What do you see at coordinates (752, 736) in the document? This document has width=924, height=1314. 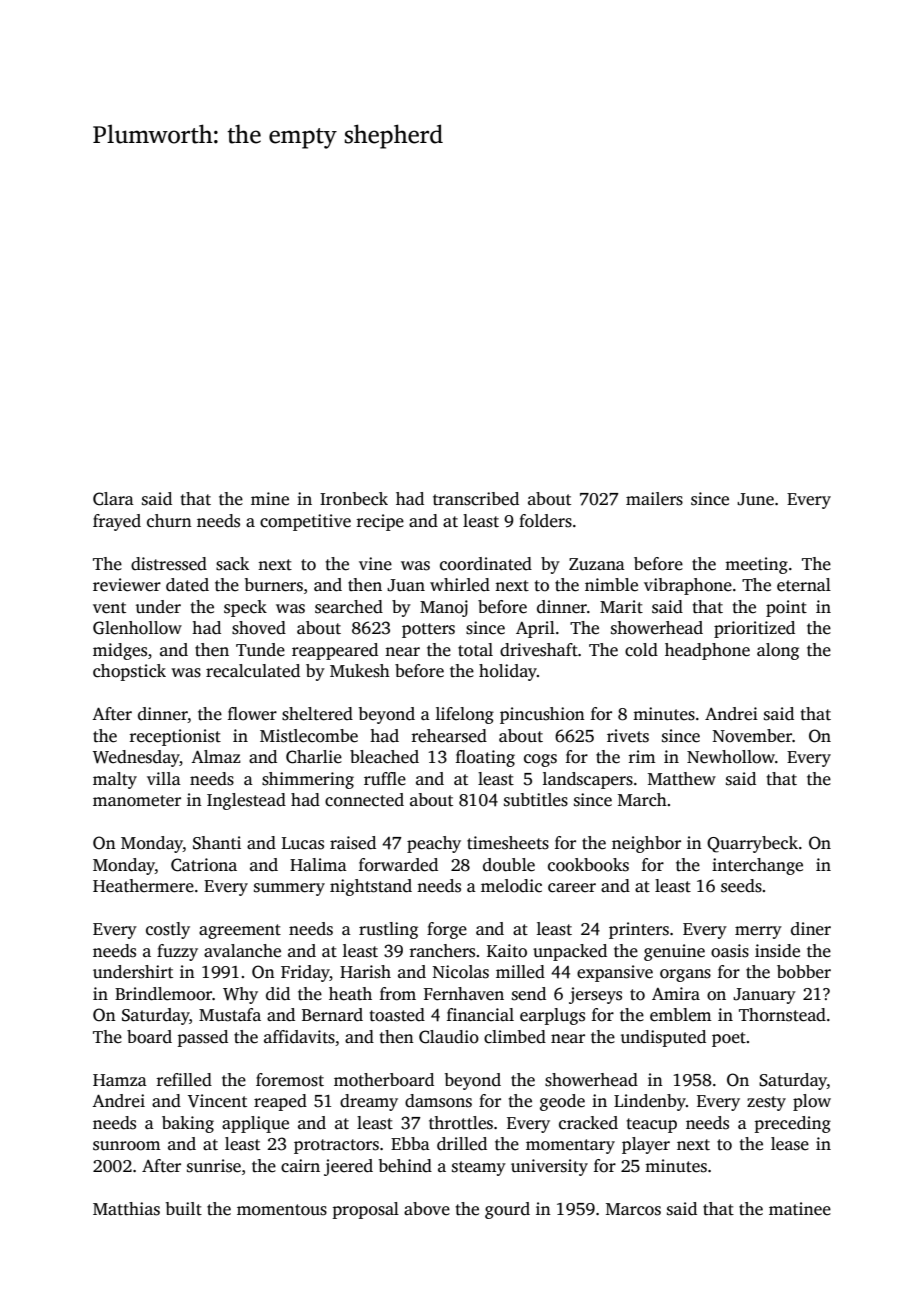 I see `November` at bounding box center [752, 736].
